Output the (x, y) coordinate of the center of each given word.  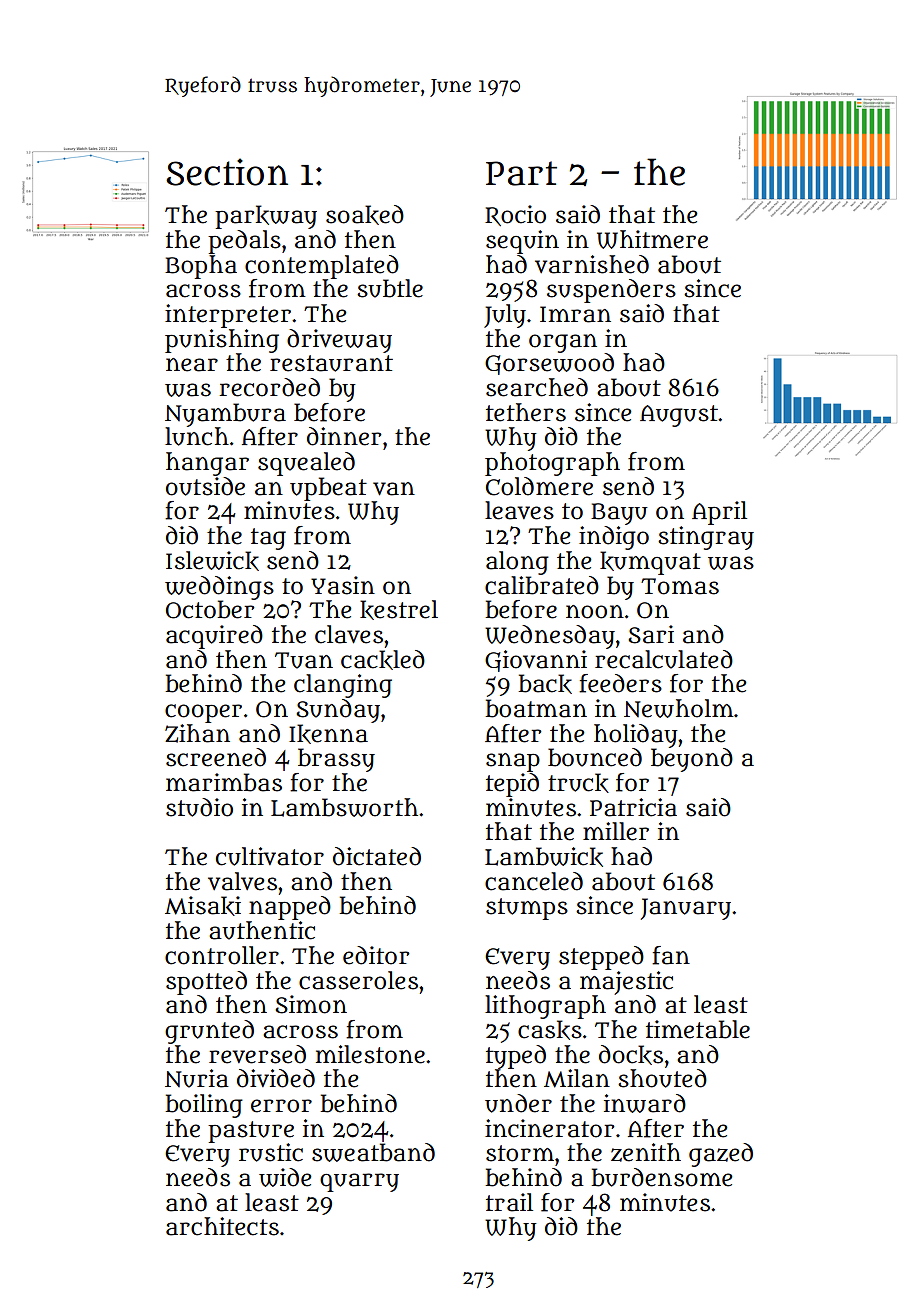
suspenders (611, 291)
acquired (214, 637)
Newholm (679, 708)
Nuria (197, 1078)
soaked (365, 215)
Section (227, 172)
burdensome (661, 1177)
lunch (197, 436)
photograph (552, 464)
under (518, 1103)
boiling (204, 1106)
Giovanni (536, 661)
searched (537, 387)
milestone (370, 1054)
